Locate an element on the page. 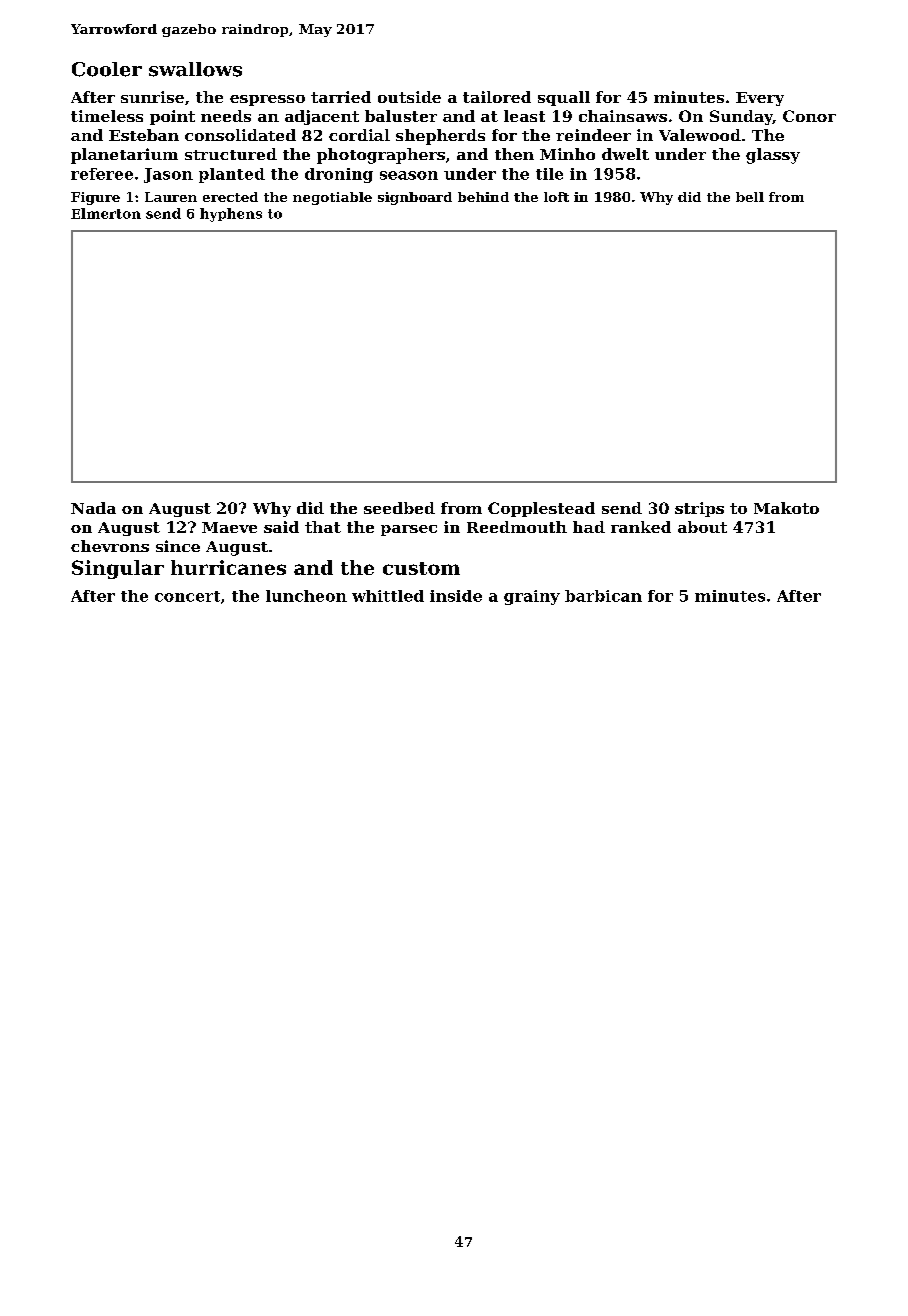 The height and width of the document is (1316, 908). chevrons is located at coordinates (110, 546).
